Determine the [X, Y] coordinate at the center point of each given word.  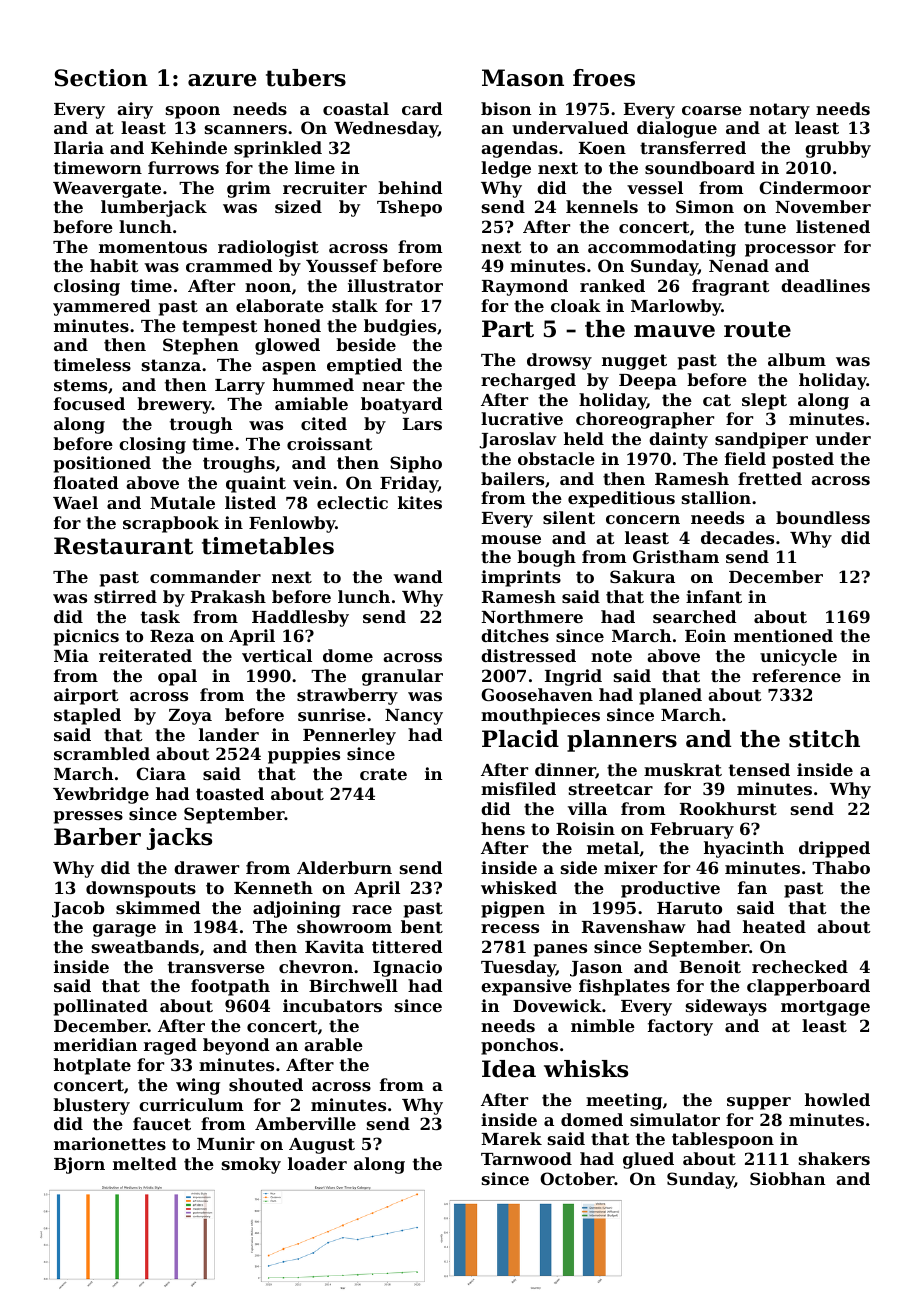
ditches [515, 635]
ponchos [519, 1046]
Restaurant [123, 546]
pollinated [101, 1007]
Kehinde [189, 147]
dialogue [677, 129]
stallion [716, 497]
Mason [523, 78]
